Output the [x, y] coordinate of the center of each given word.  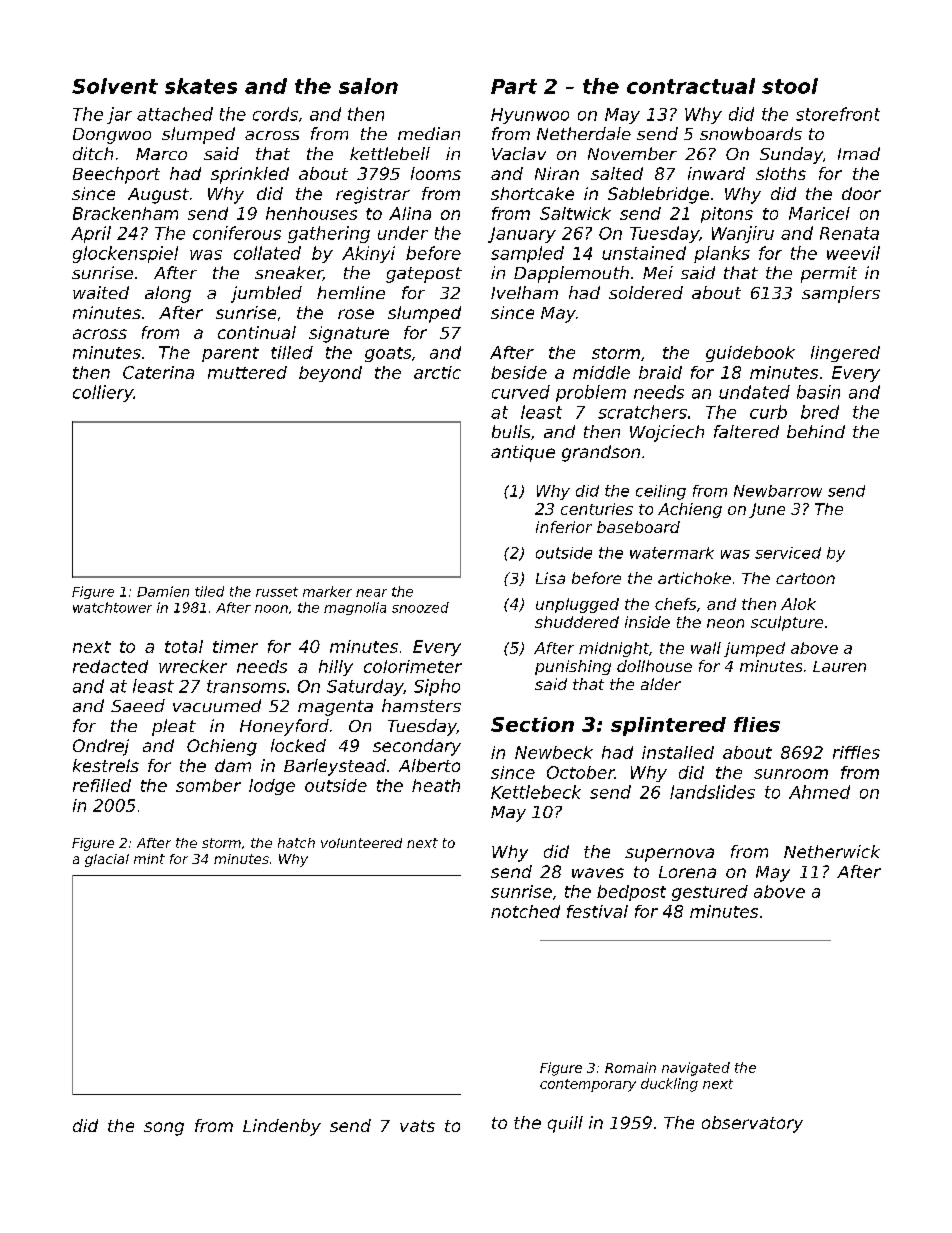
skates [201, 86]
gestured [710, 893]
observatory [752, 1124]
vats [417, 1126]
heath [436, 785]
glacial [107, 860]
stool [790, 86]
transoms [246, 686]
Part [514, 86]
